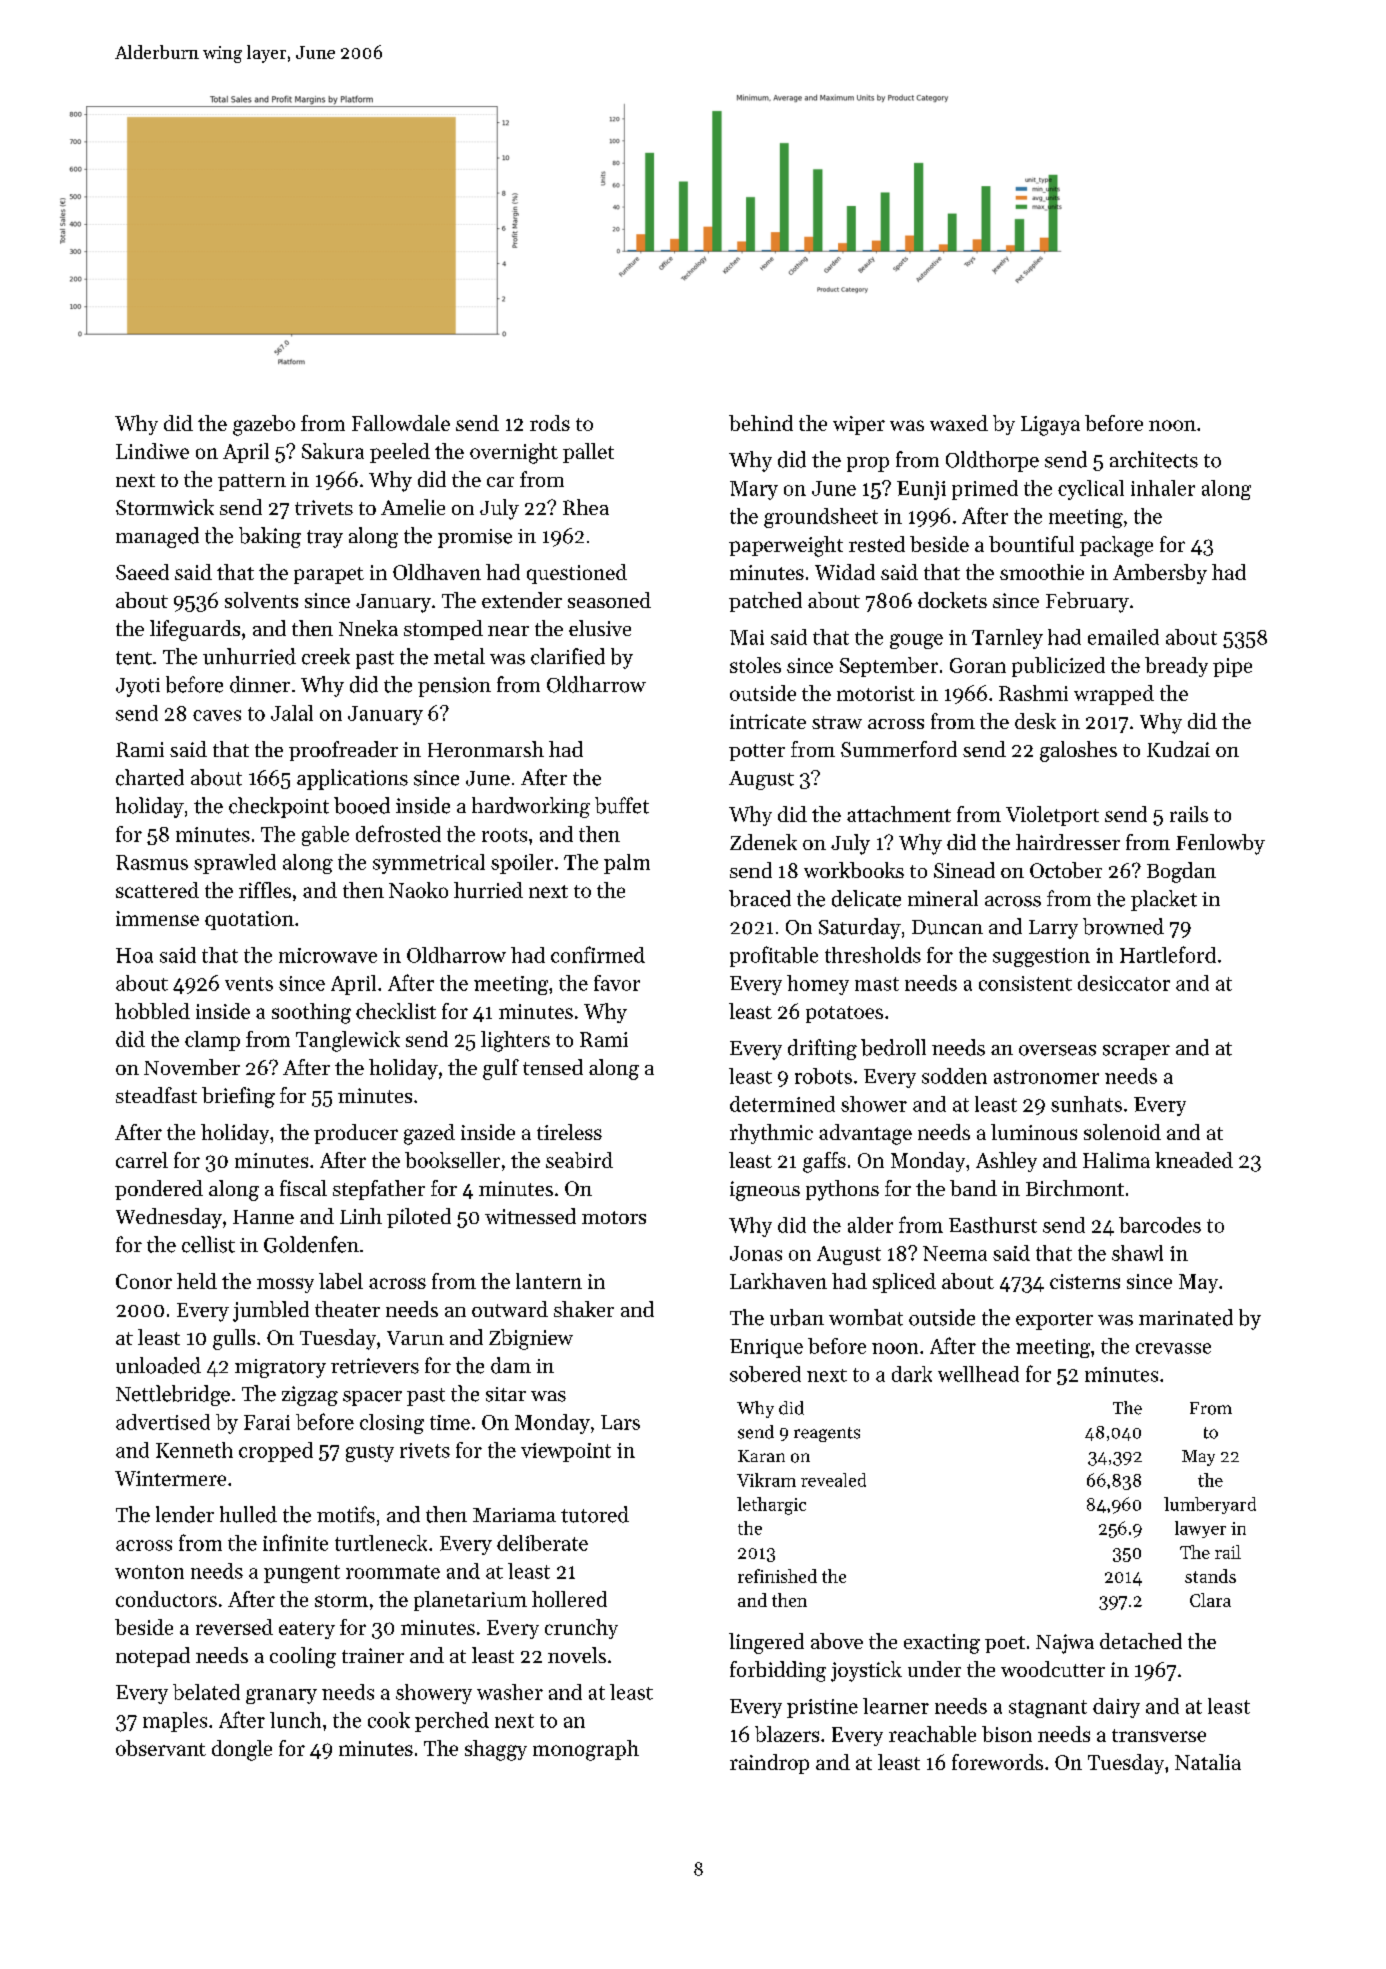 The width and height of the image is (1386, 1969). What do you see at coordinates (413, 507) in the image?
I see `Amelie` at bounding box center [413, 507].
